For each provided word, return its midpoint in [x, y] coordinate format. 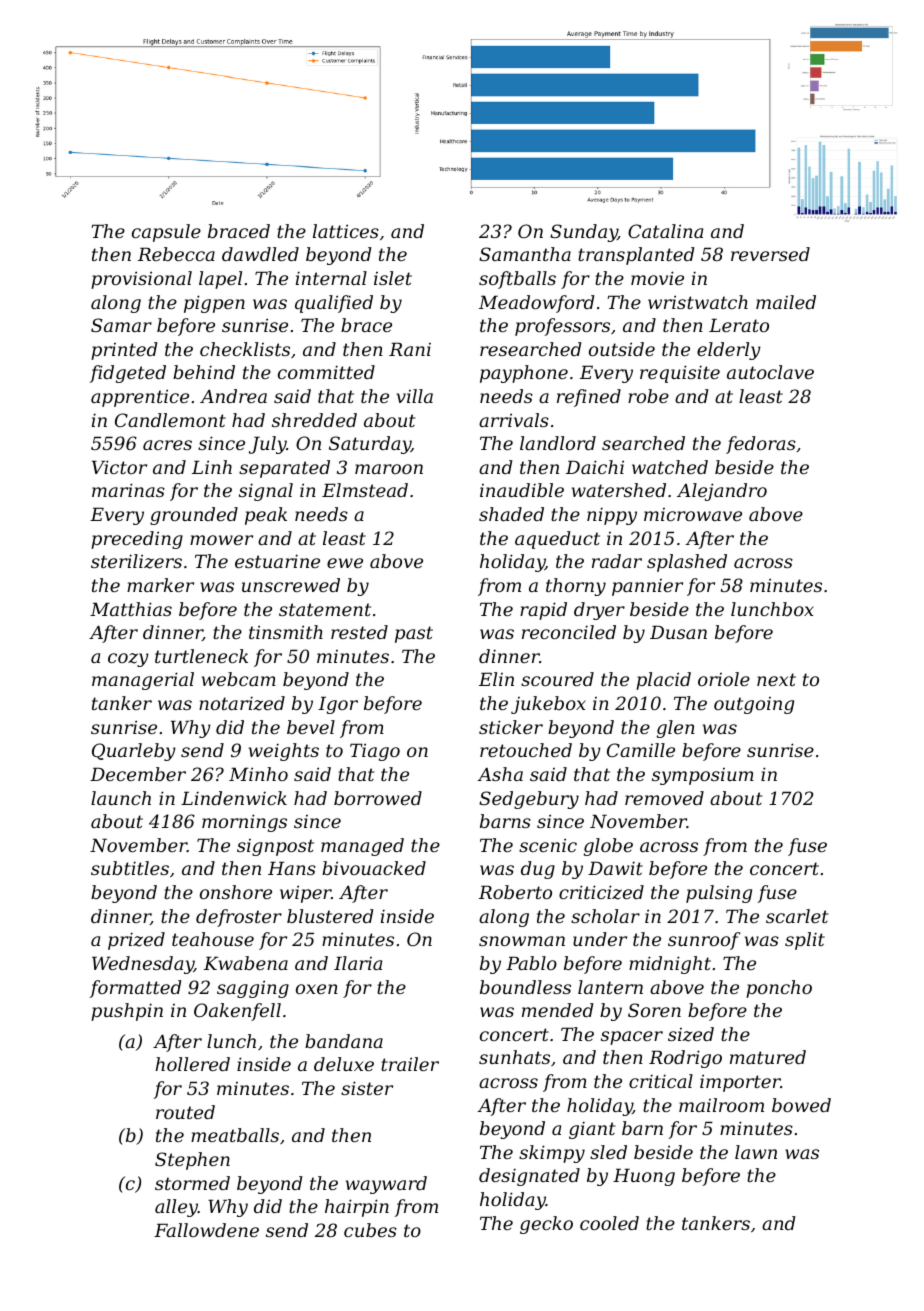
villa [414, 396]
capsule [166, 233]
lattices [346, 231]
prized [136, 941]
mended [558, 1010]
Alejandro [722, 492]
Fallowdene [206, 1230]
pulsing [719, 894]
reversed [770, 254]
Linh [212, 467]
